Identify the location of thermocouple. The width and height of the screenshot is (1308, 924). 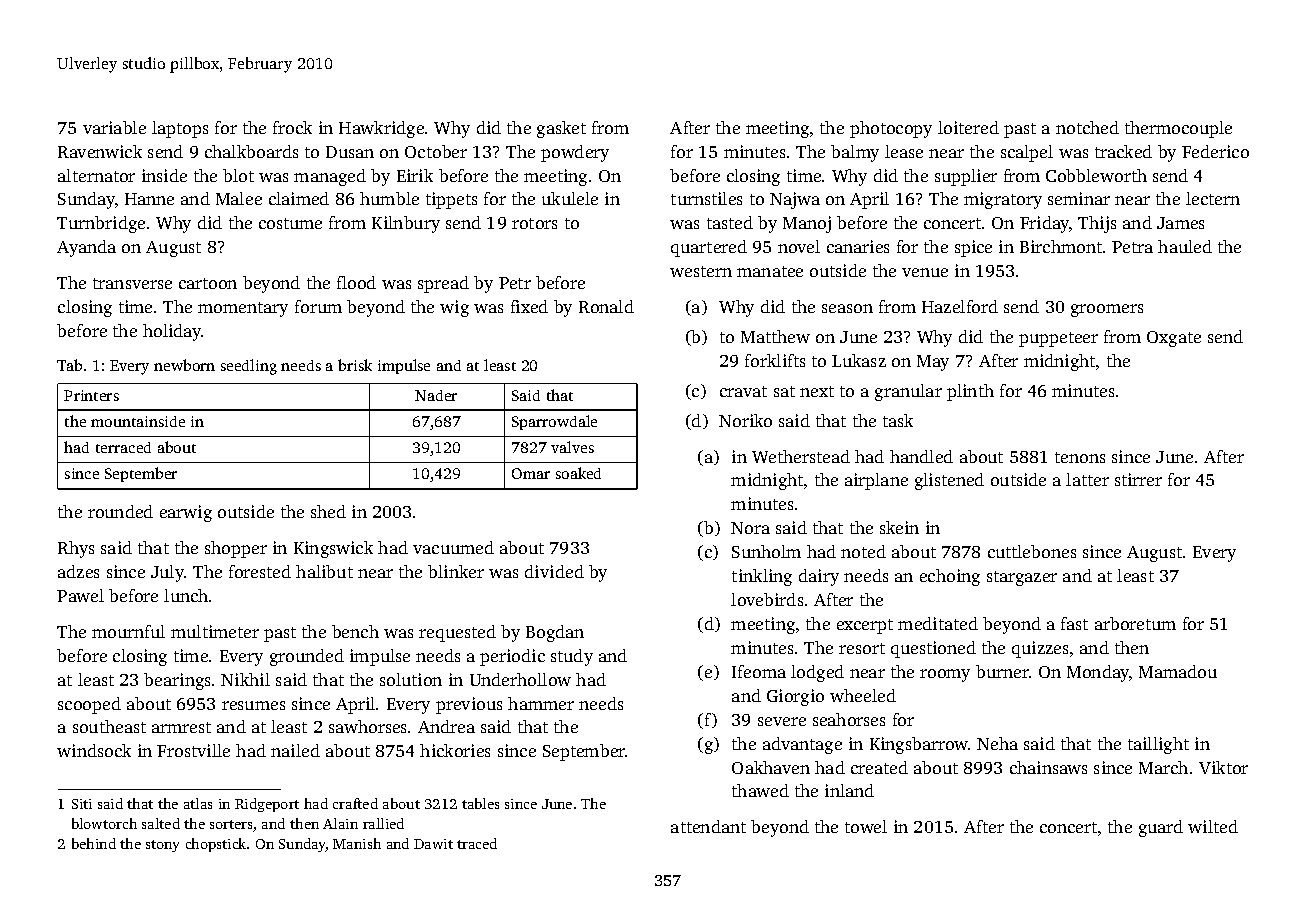
(1178, 129).
